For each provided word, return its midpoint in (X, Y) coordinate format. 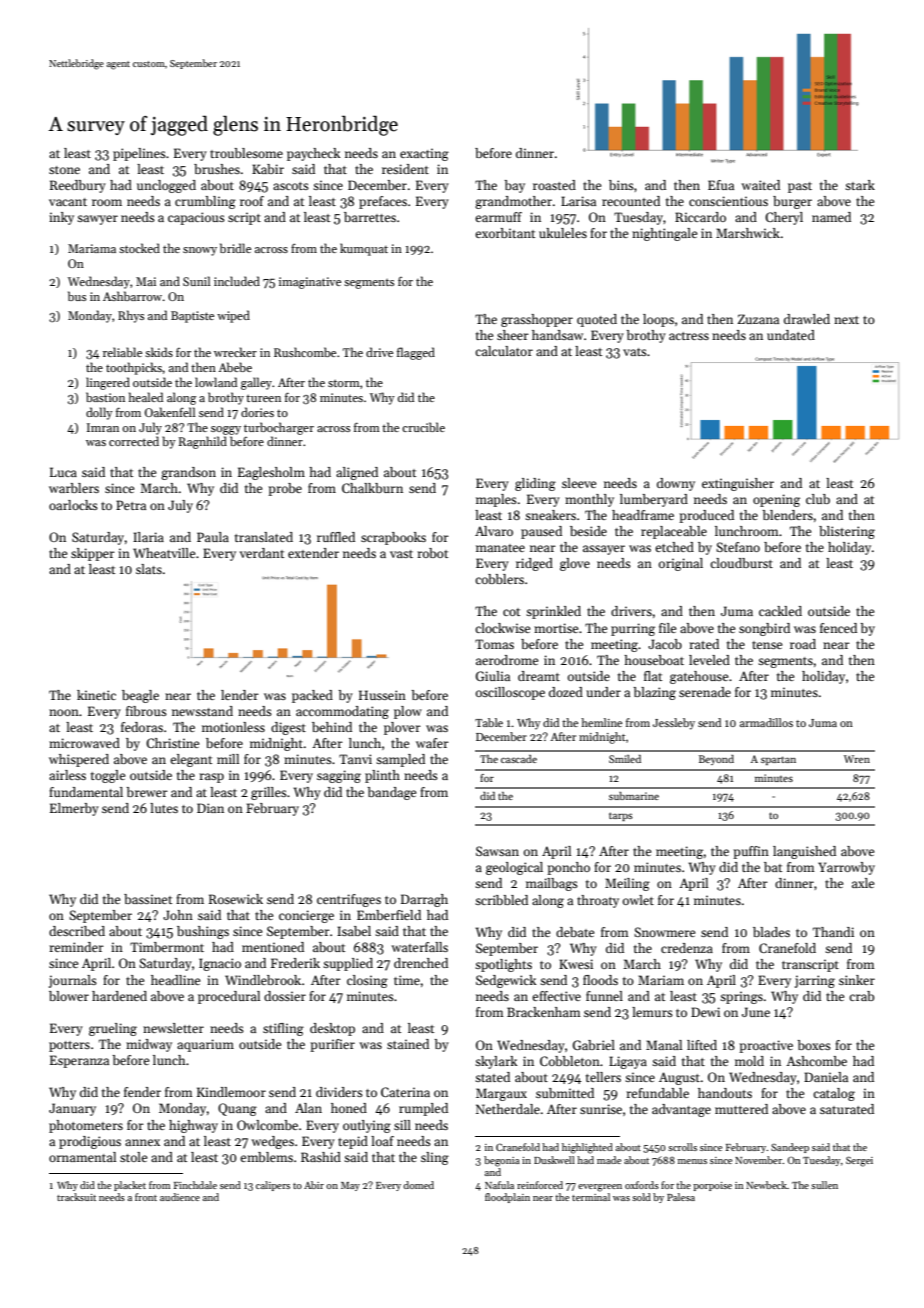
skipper (93, 554)
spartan (778, 760)
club (818, 499)
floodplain (507, 1198)
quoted (597, 320)
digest (288, 728)
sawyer (97, 220)
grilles (269, 793)
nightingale (664, 234)
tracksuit (76, 1197)
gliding (535, 484)
